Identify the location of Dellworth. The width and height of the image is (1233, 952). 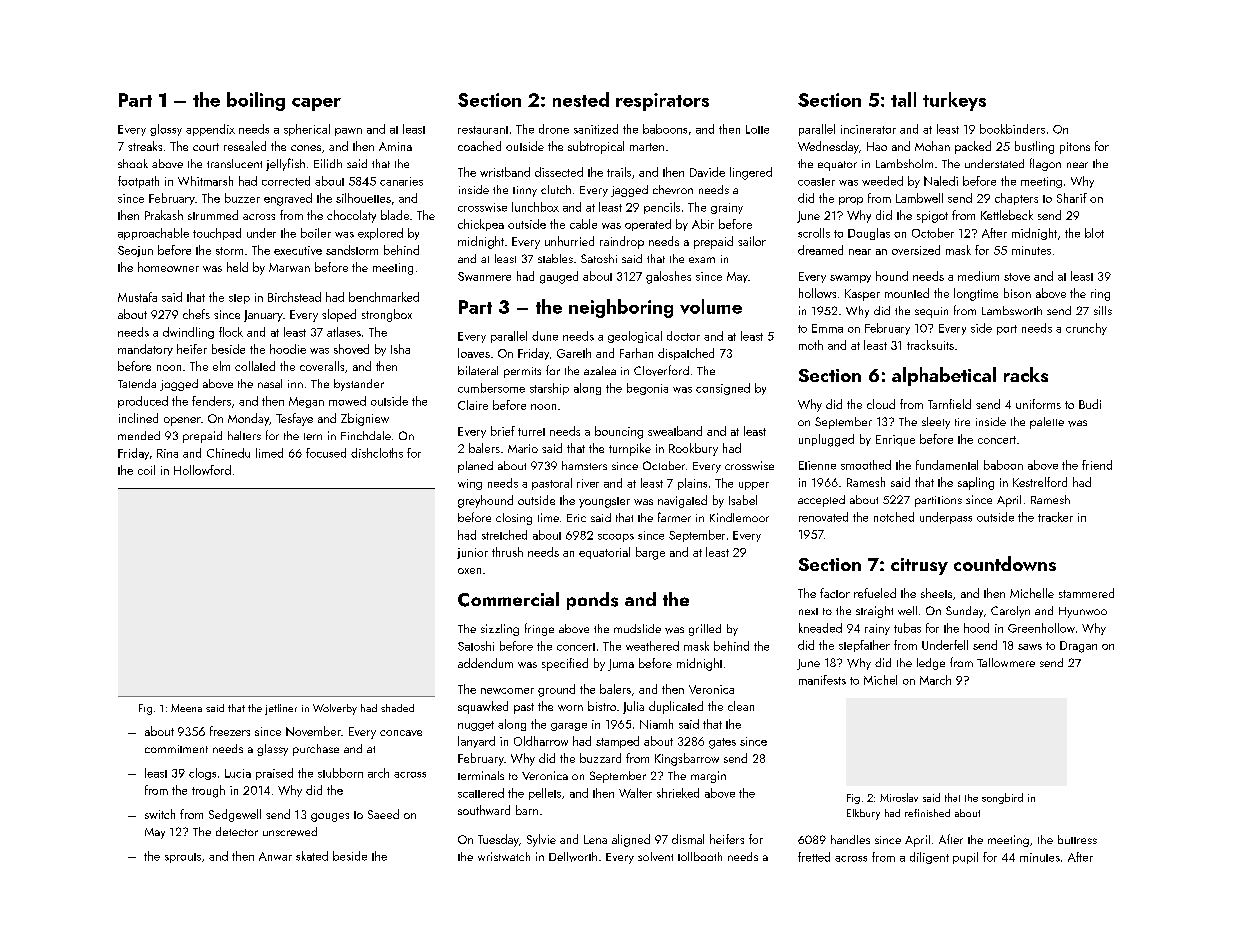
(573, 857).
